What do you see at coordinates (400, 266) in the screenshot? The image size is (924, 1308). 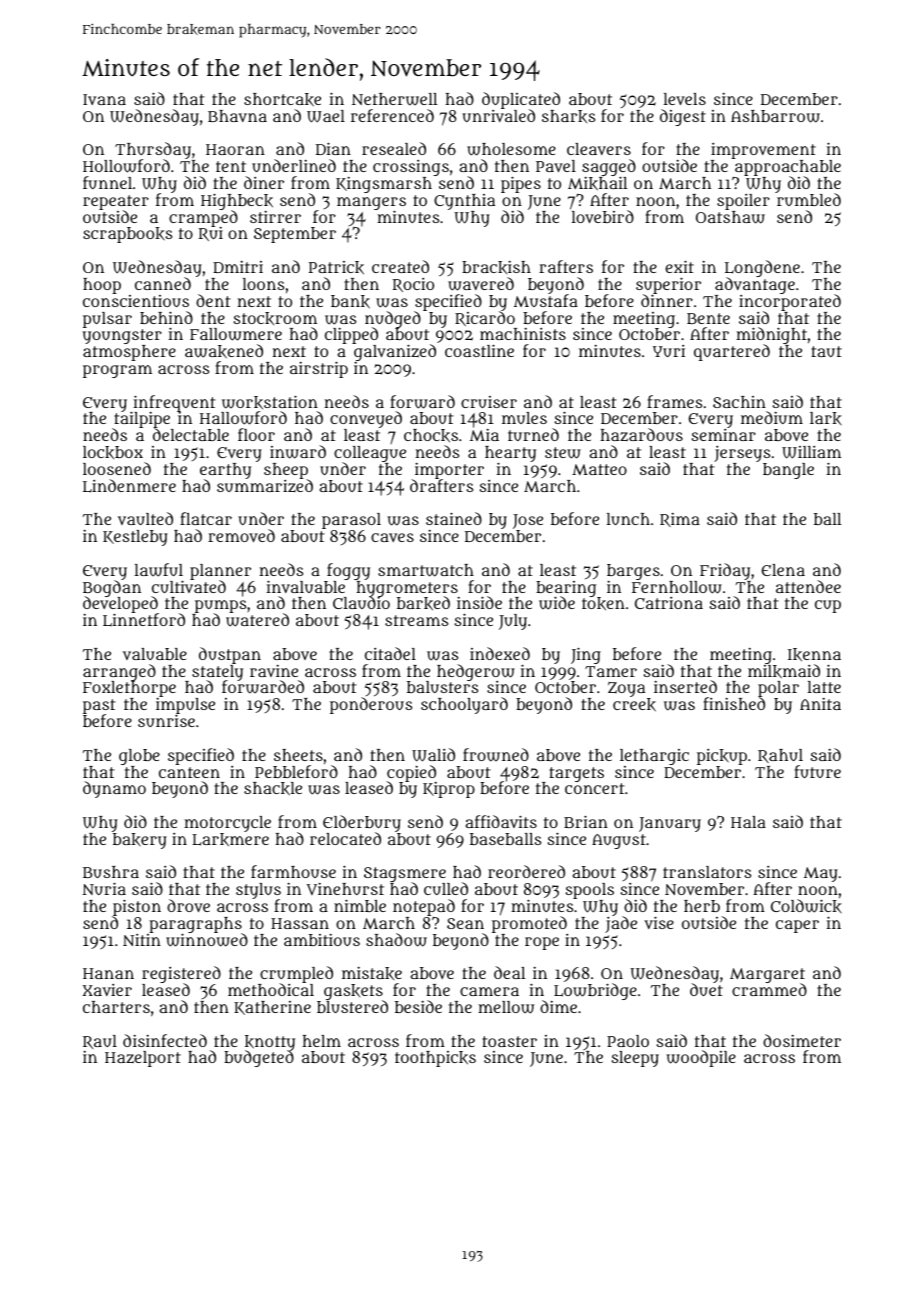 I see `created` at bounding box center [400, 266].
